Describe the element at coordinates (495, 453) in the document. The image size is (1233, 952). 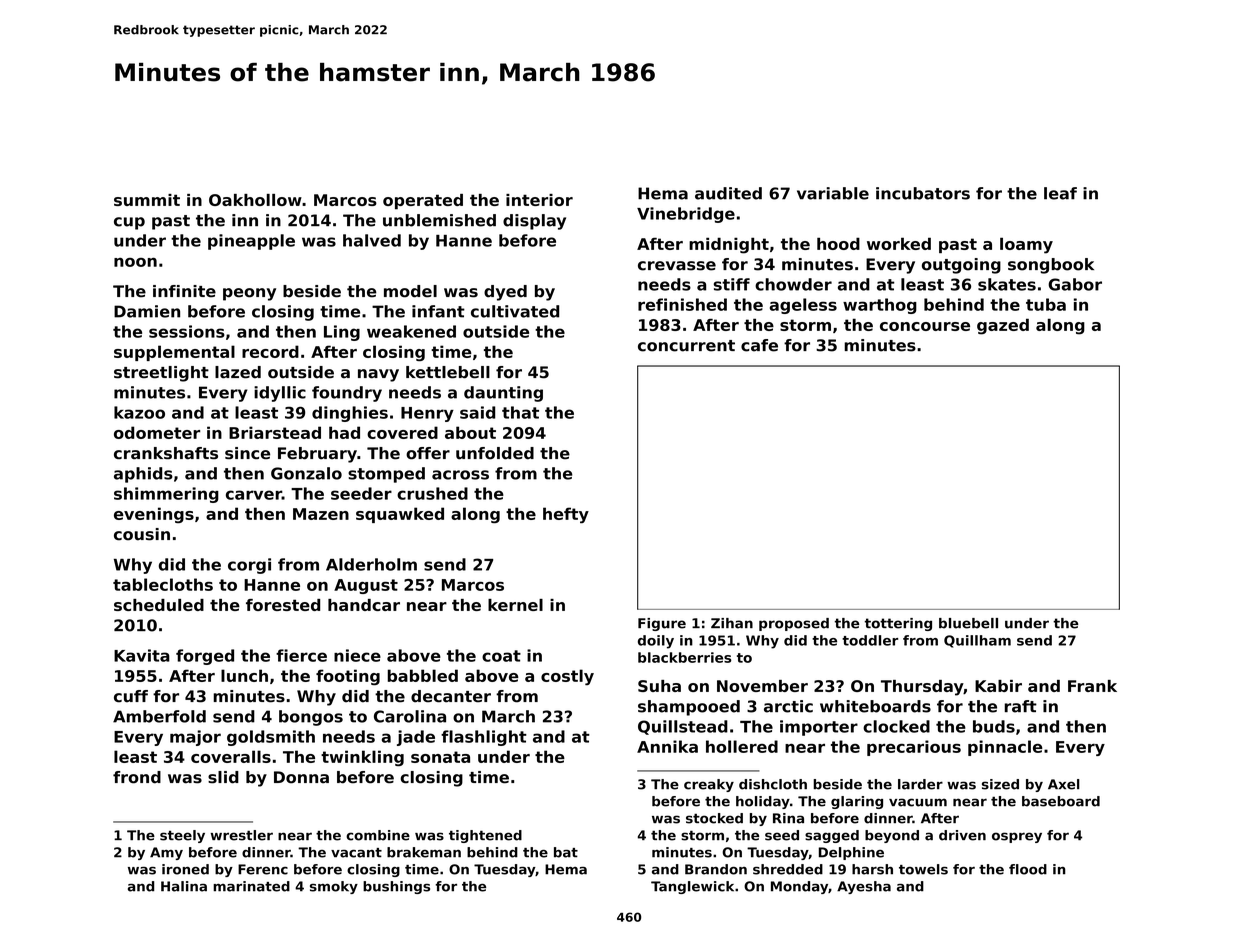
I see `unfolded` at that location.
